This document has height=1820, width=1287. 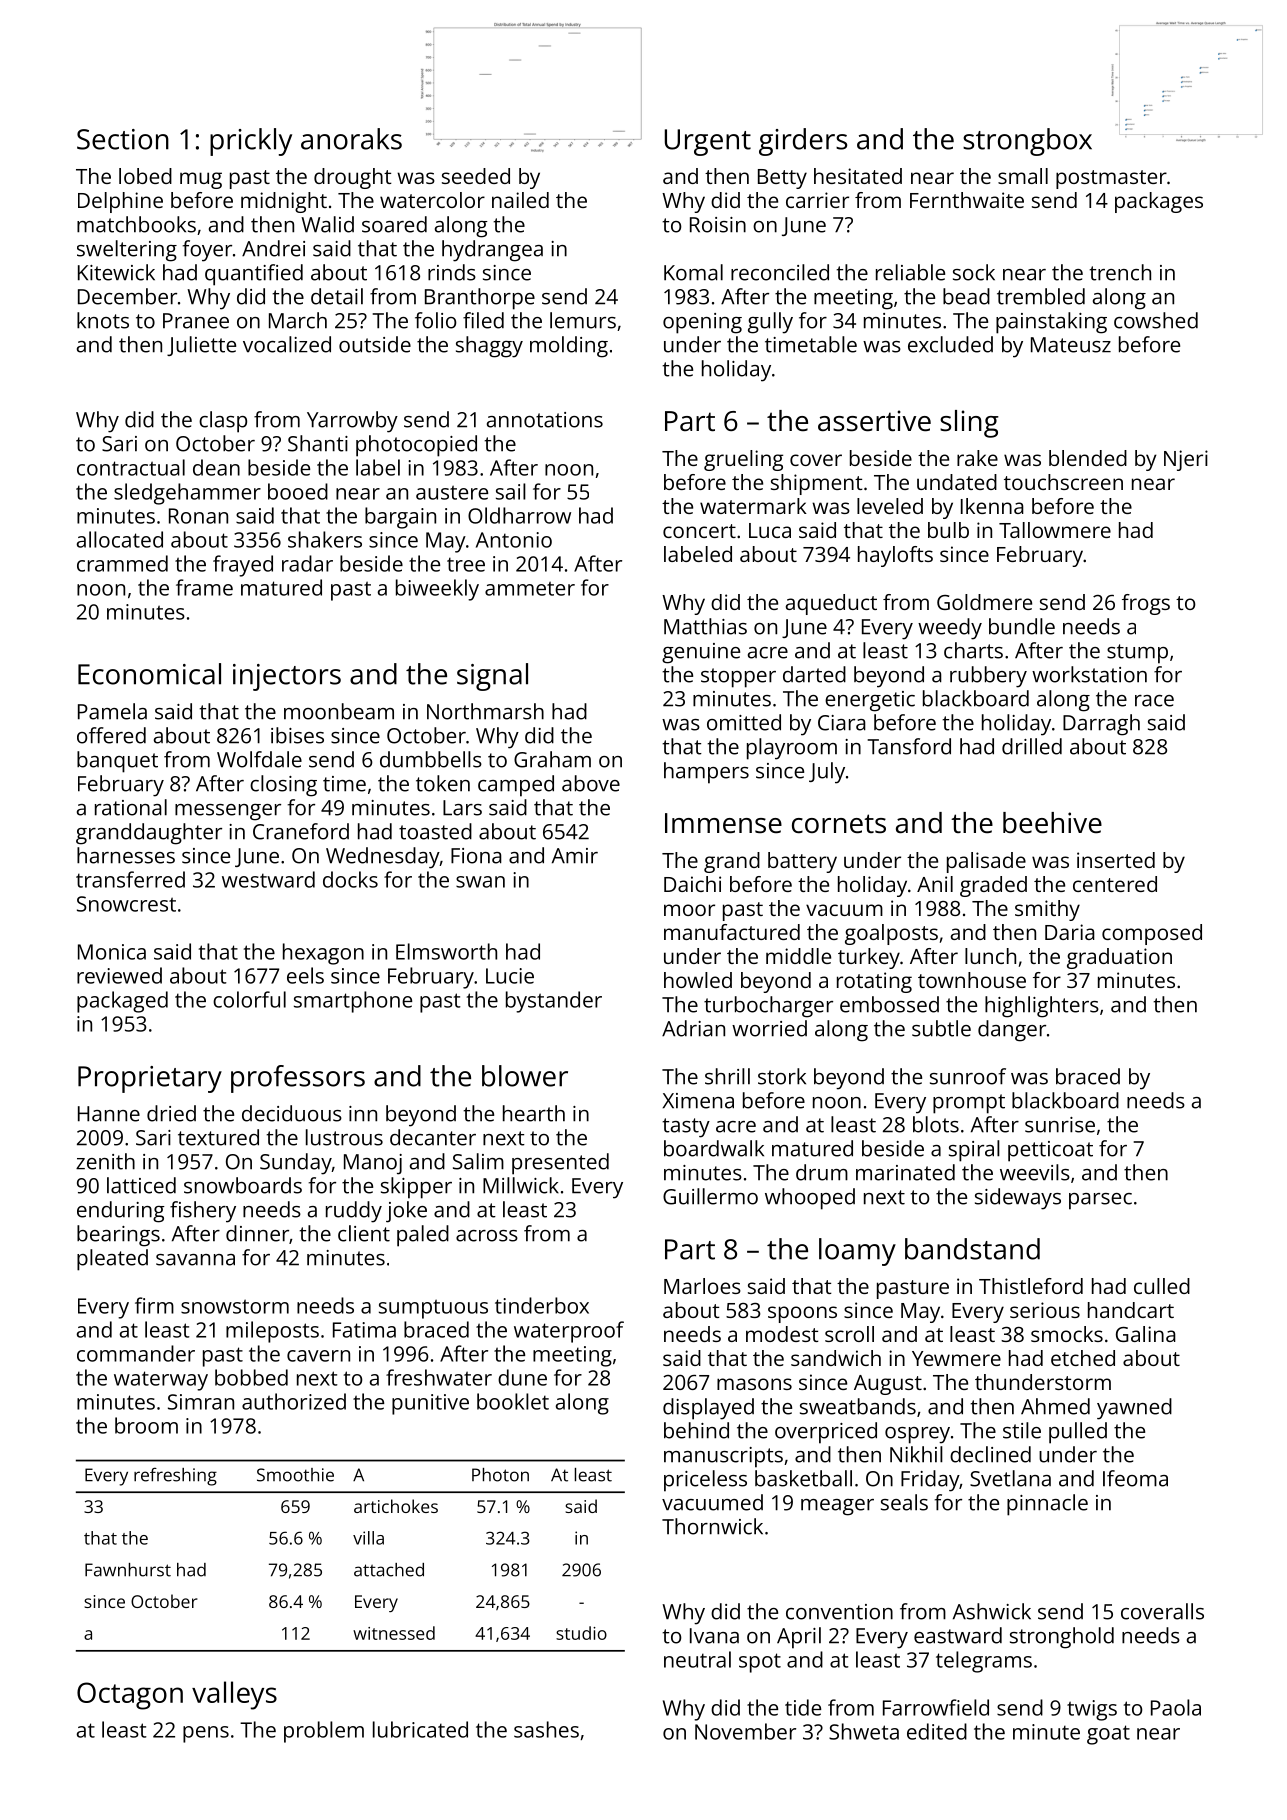 I want to click on presented, so click(x=560, y=1164).
